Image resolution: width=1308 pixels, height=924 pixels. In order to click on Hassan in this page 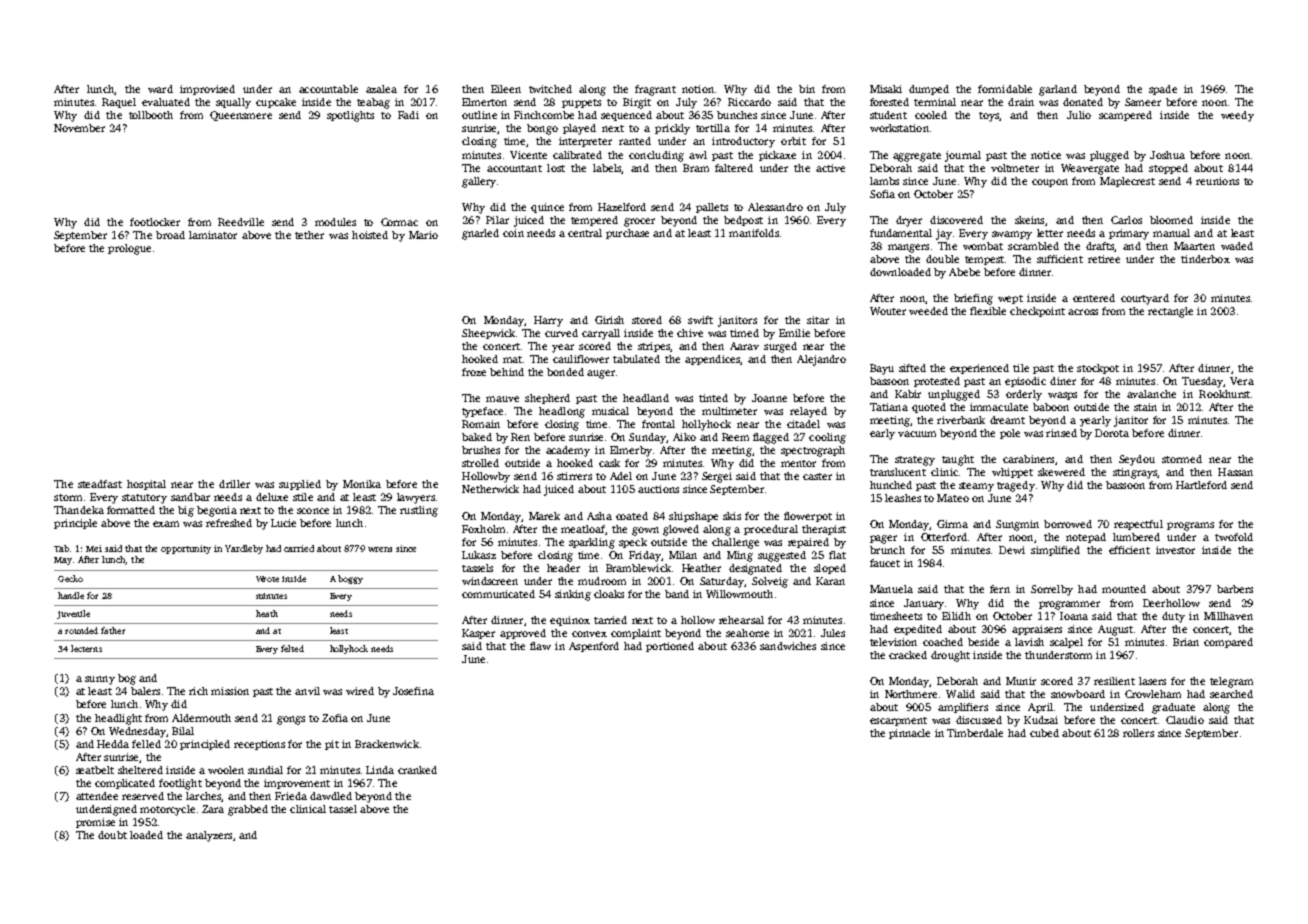, I will do `click(1235, 472)`.
